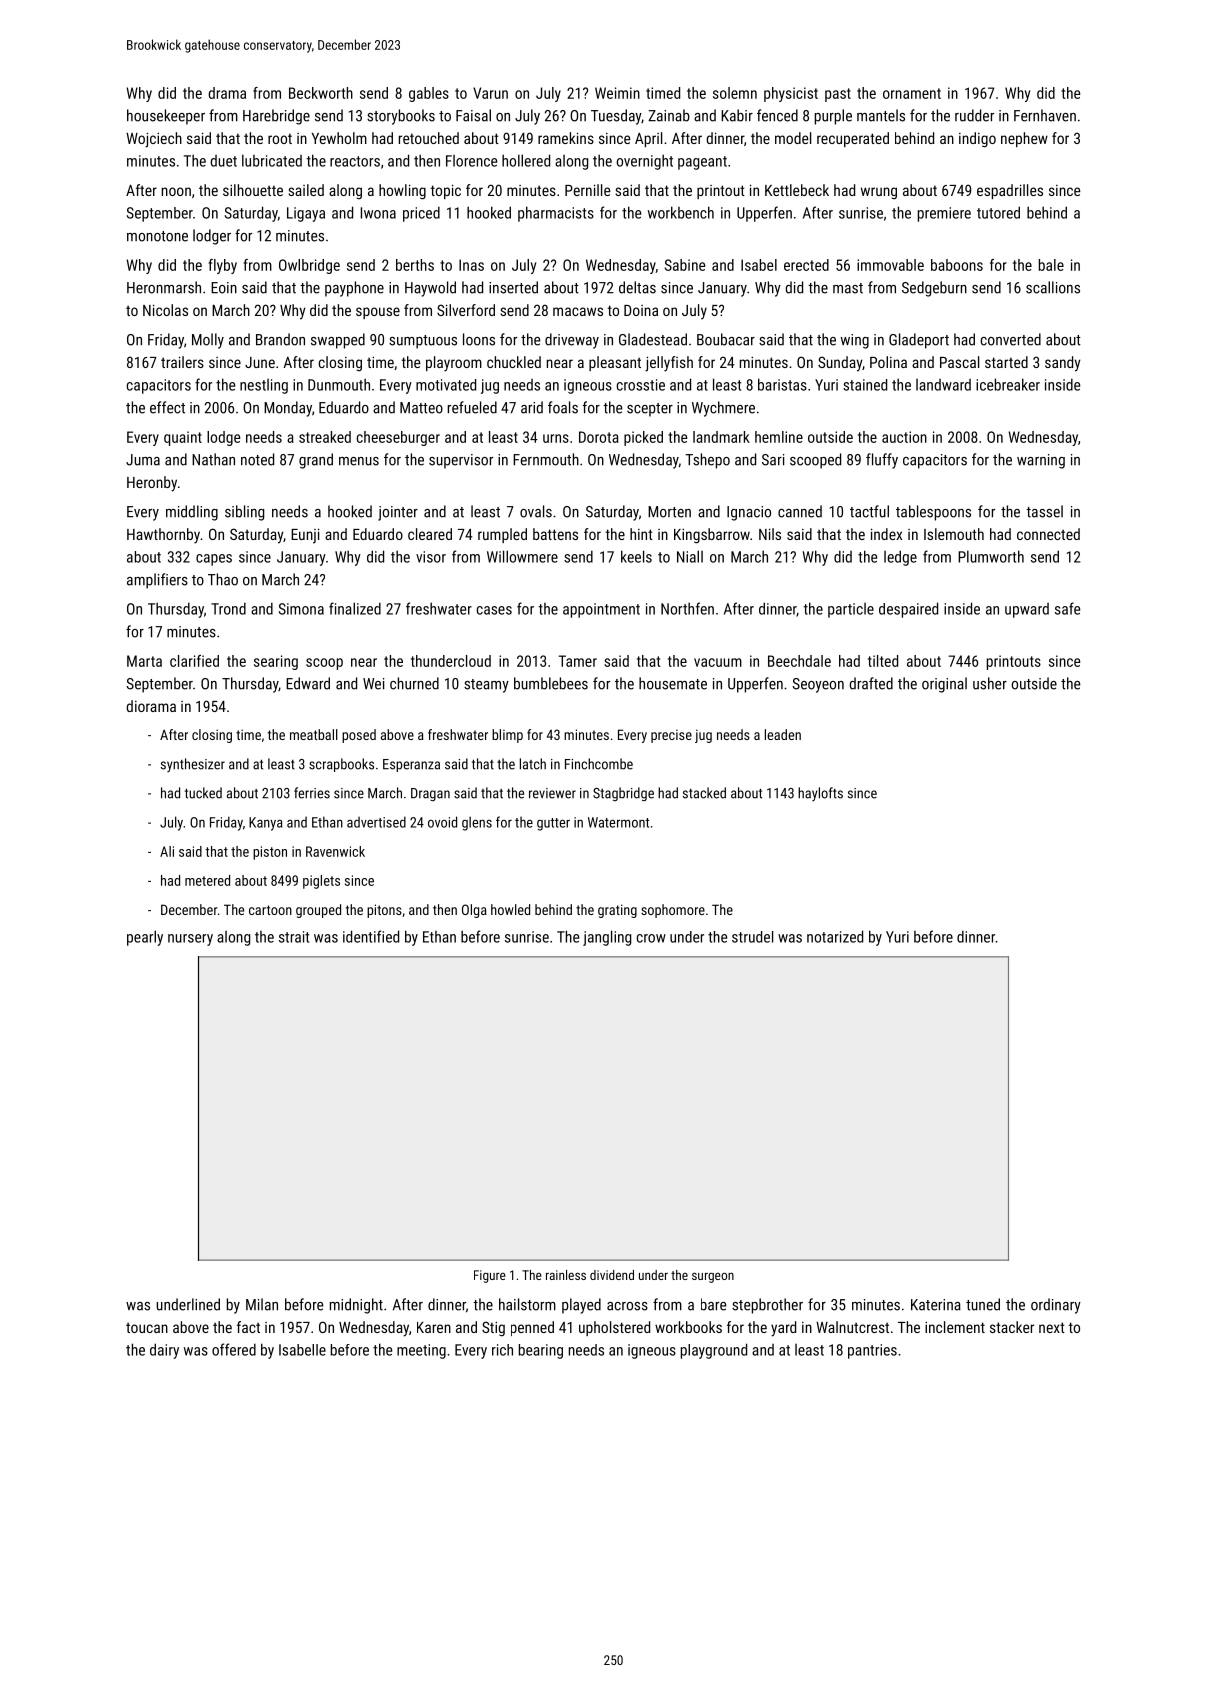  Describe the element at coordinates (157, 581) in the page. I see `amplifiers` at that location.
